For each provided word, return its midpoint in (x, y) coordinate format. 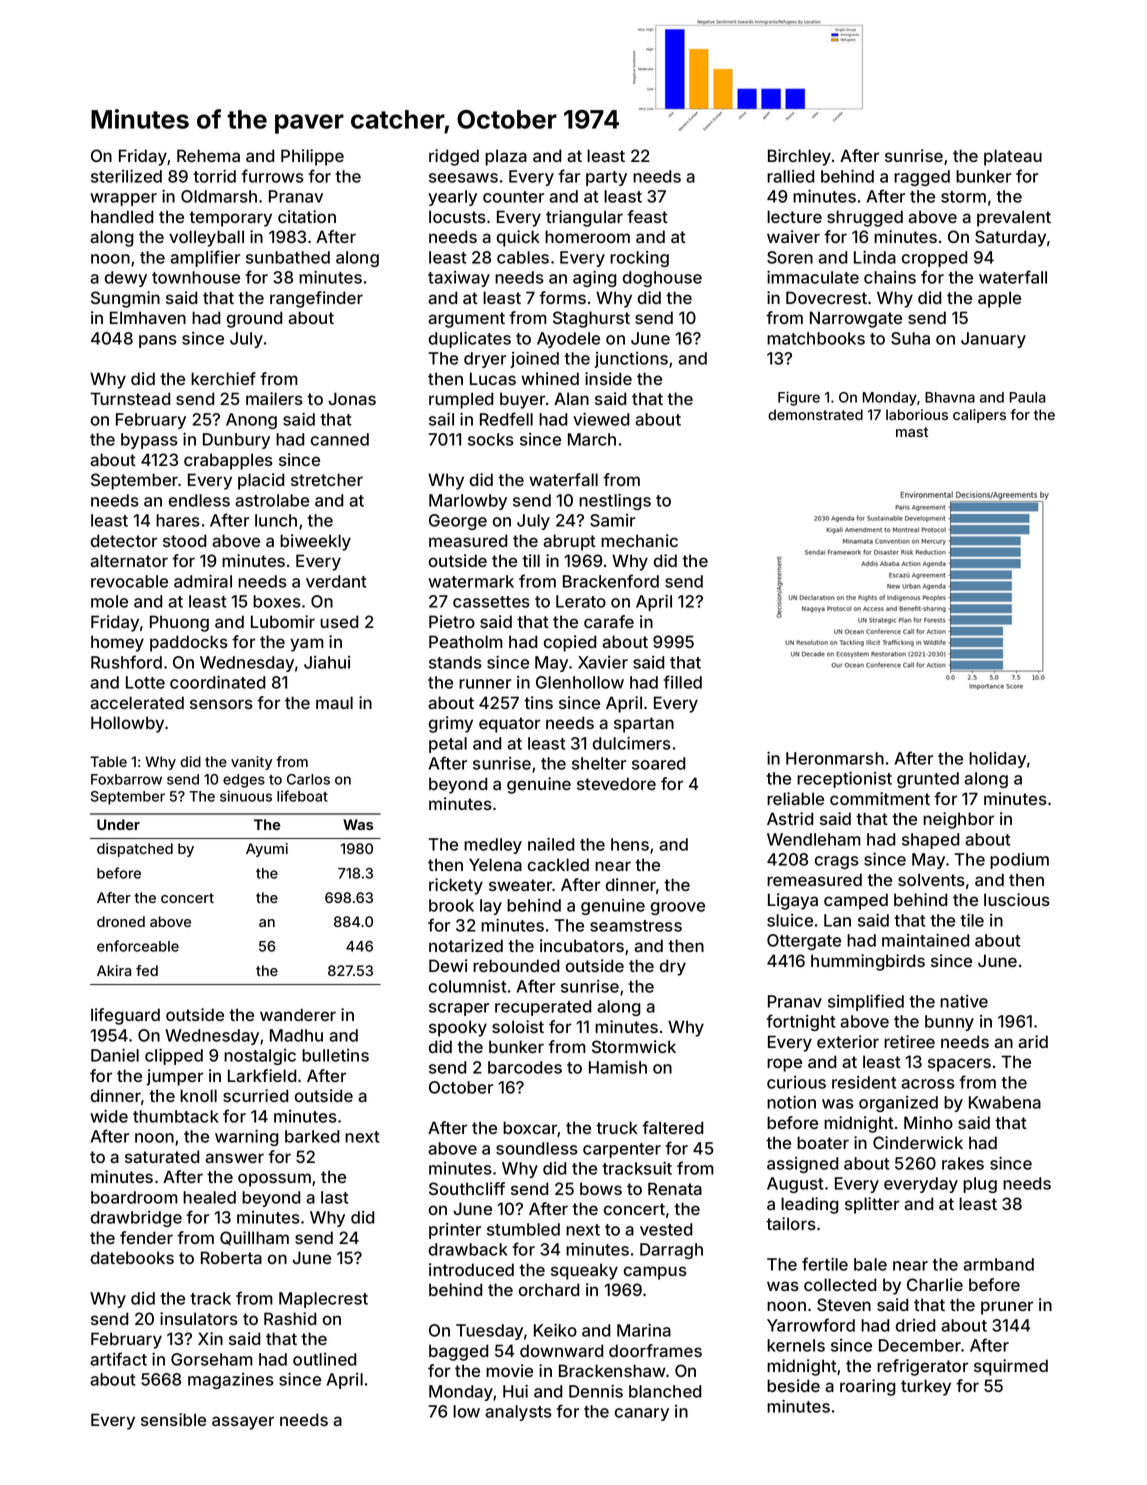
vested (666, 1229)
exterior (848, 1041)
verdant (336, 581)
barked (312, 1136)
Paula (1027, 397)
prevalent (1014, 218)
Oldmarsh (219, 196)
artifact (118, 1359)
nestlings (615, 502)
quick (518, 238)
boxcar (530, 1129)
